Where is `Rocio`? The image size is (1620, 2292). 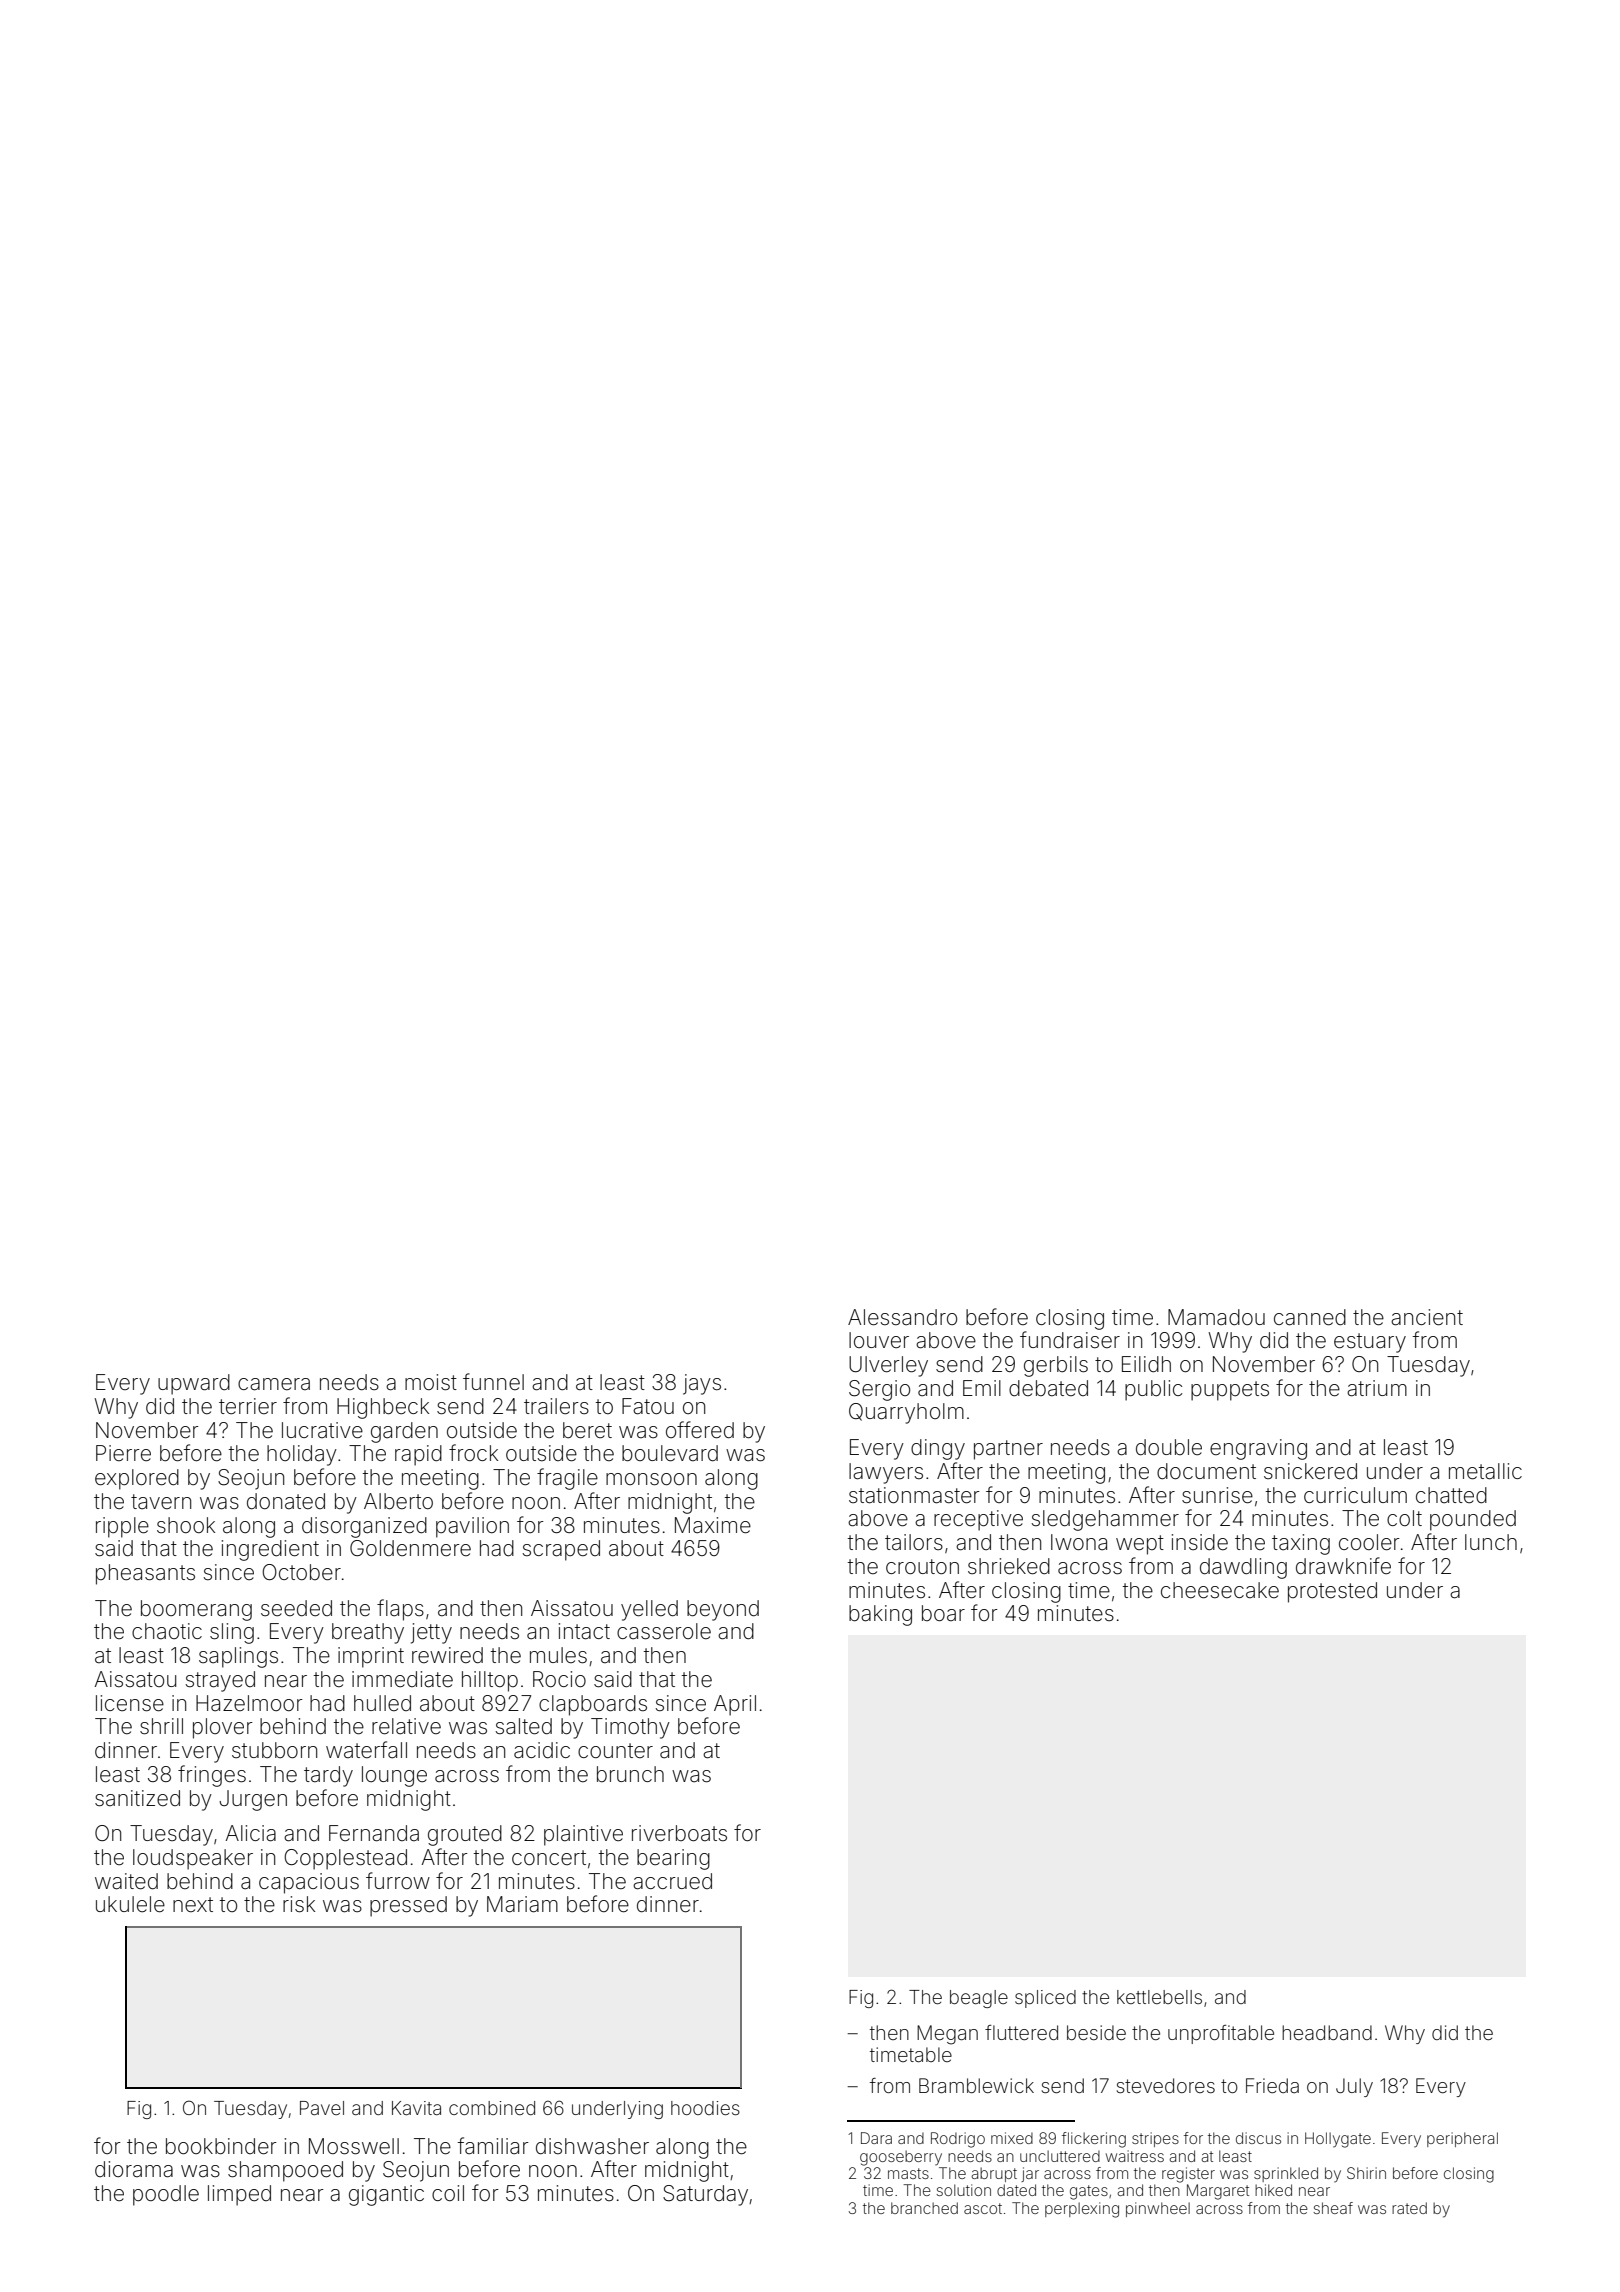
Rocio is located at coordinates (559, 1679).
